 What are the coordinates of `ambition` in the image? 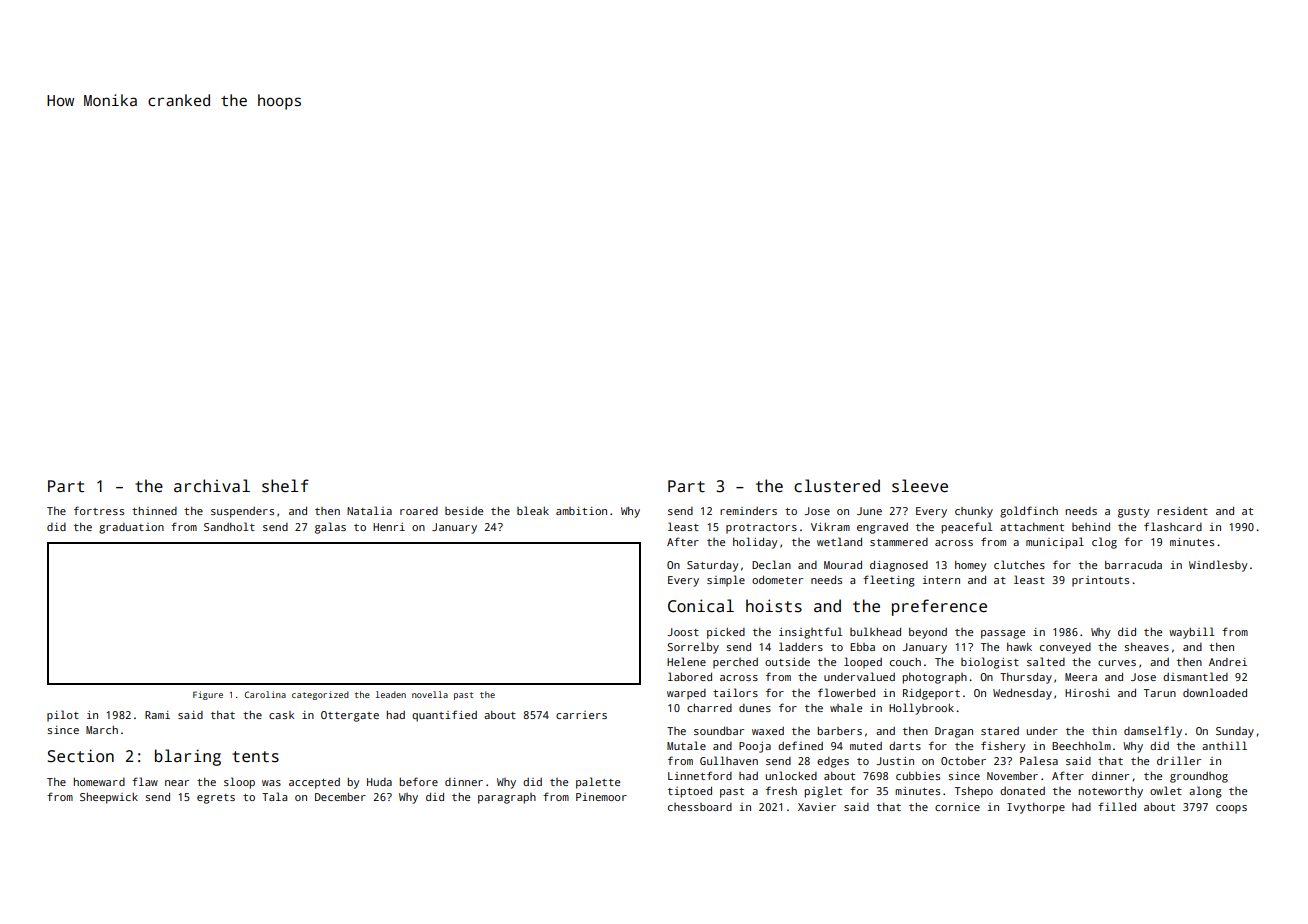 It's located at (581, 511).
